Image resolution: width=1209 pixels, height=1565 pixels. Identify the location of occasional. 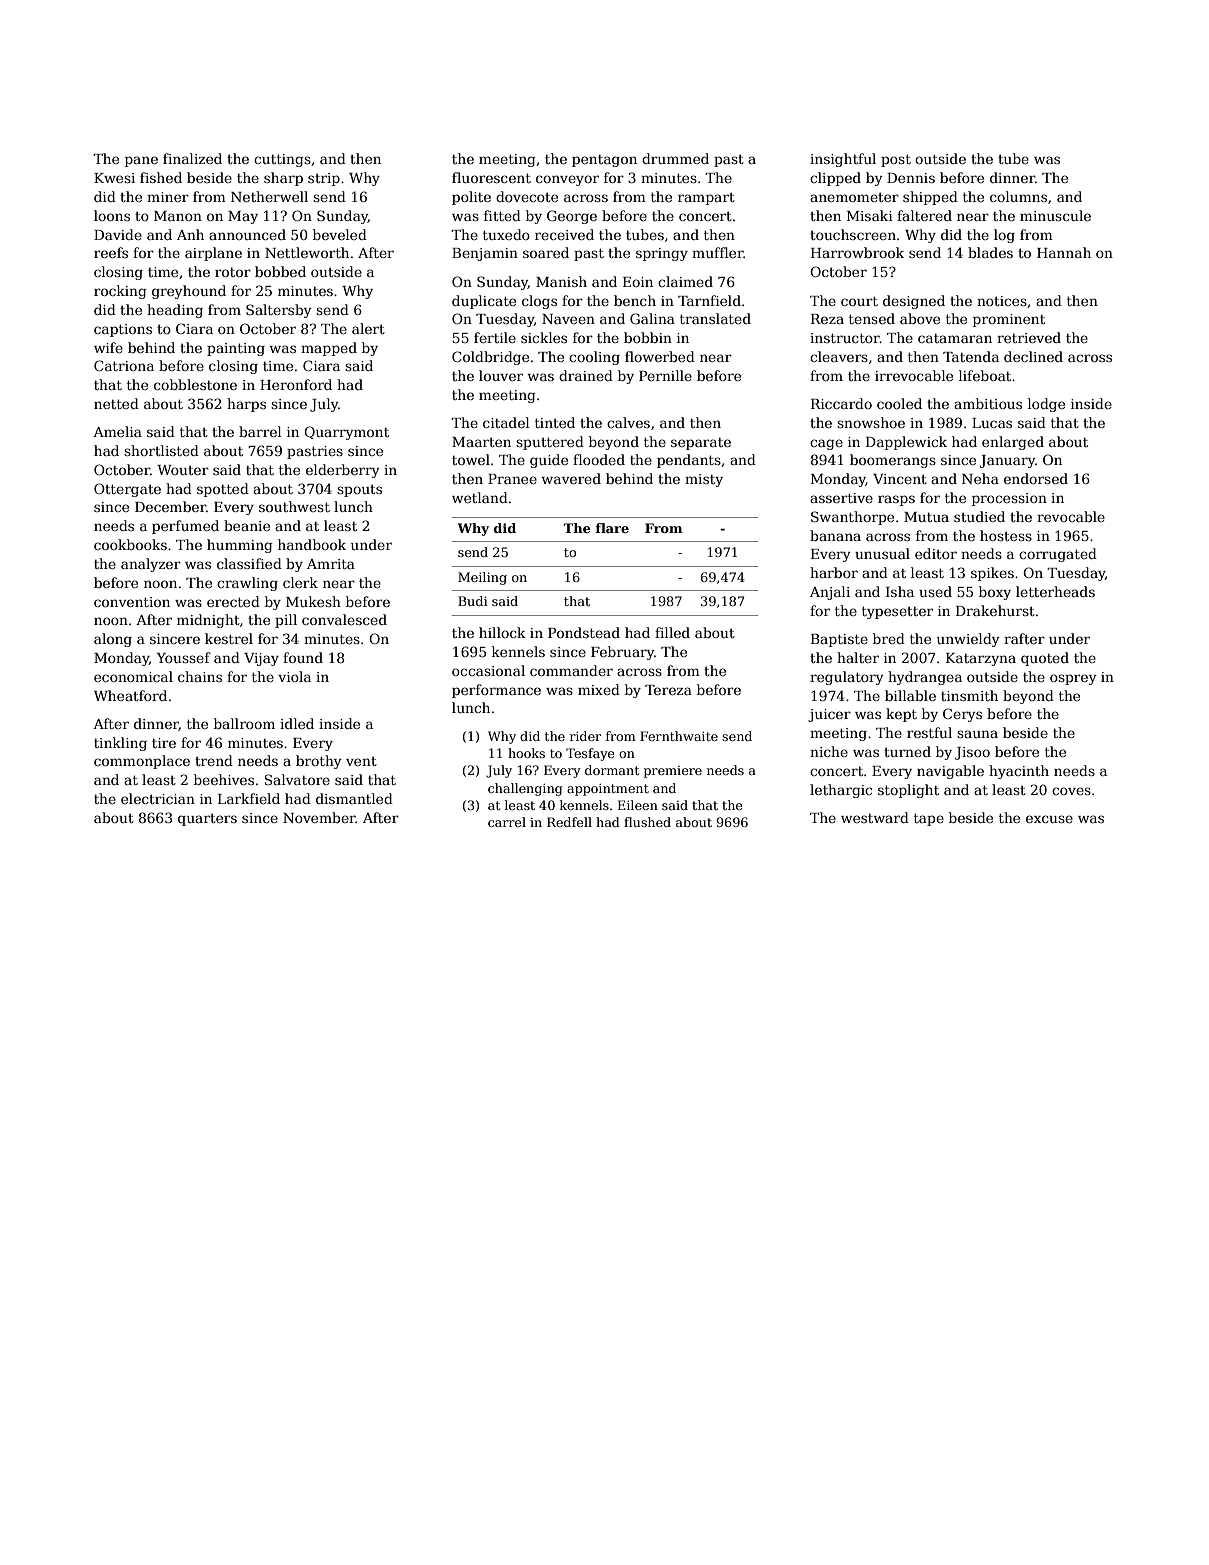
(488, 670).
